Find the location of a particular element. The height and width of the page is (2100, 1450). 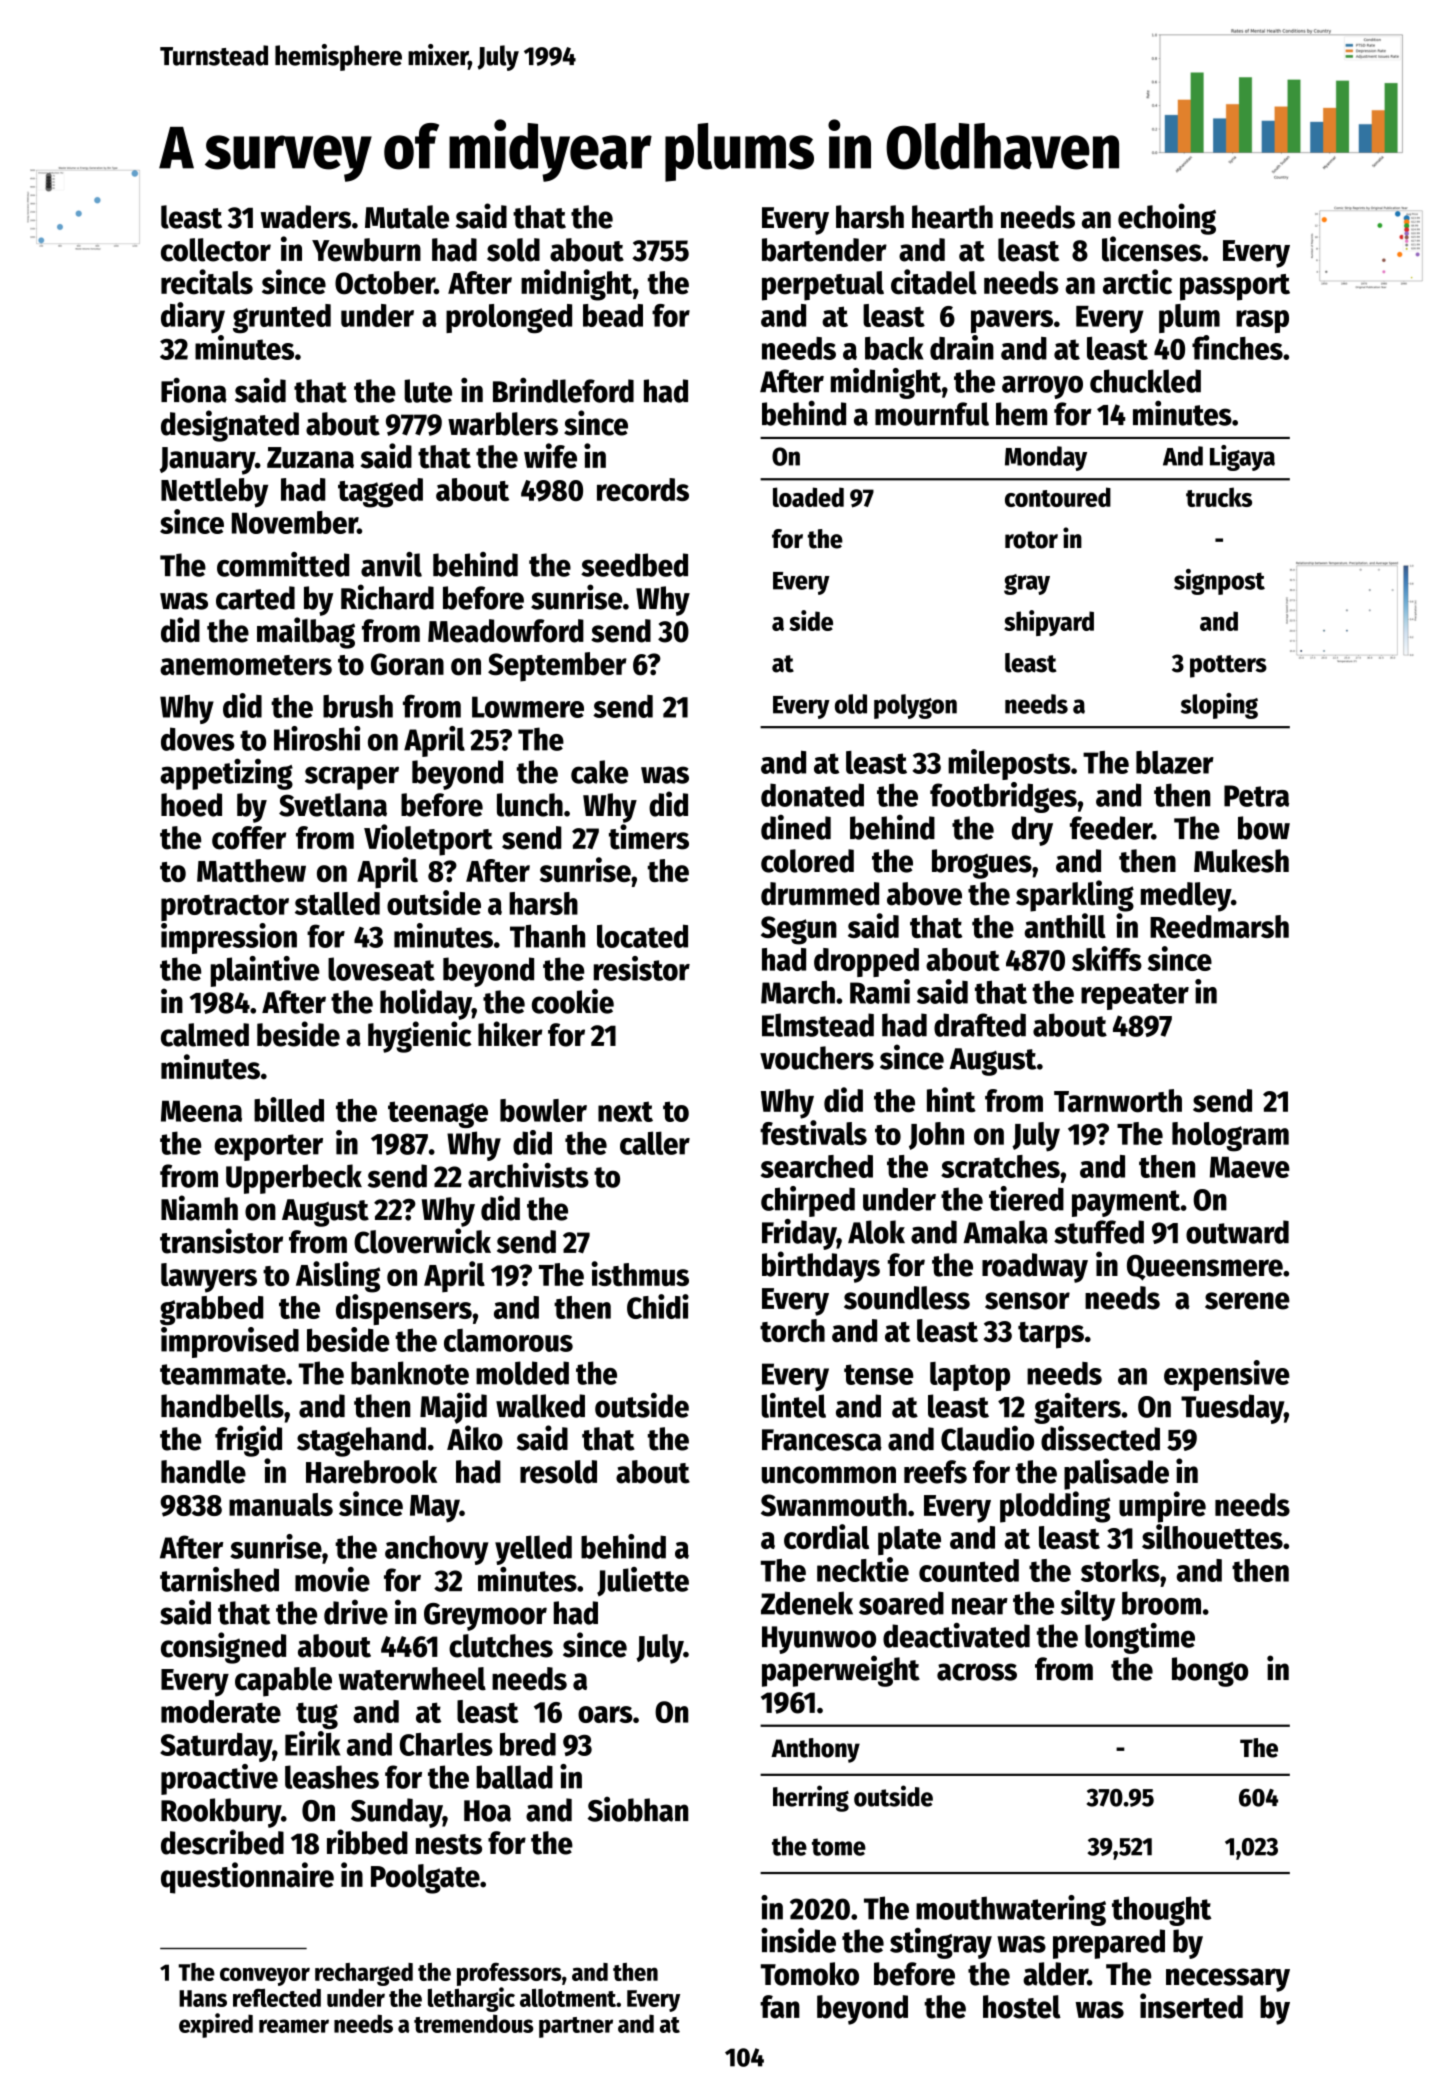

calmed is located at coordinates (205, 1035).
